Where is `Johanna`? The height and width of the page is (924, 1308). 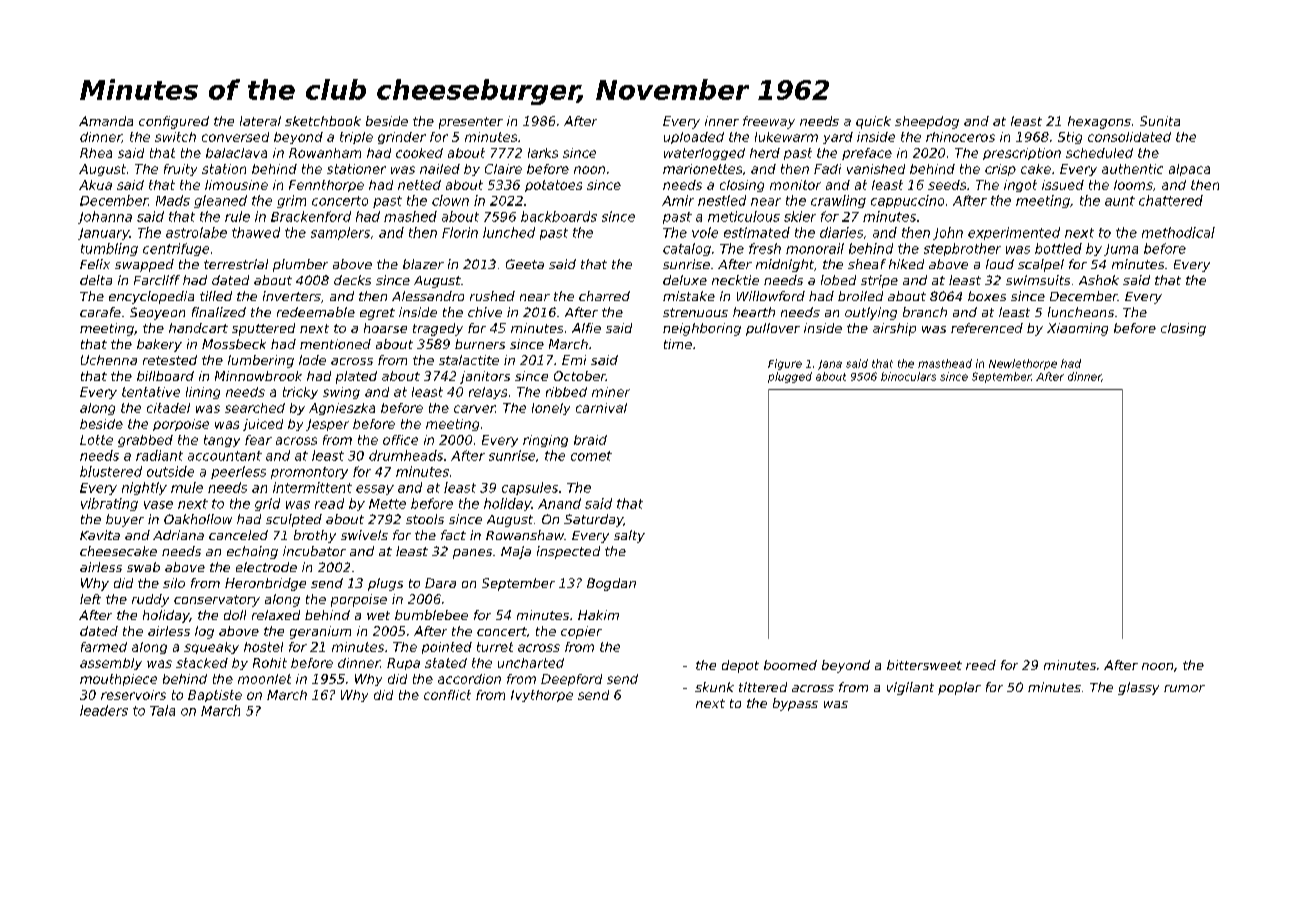
Johanna is located at coordinates (105, 217).
